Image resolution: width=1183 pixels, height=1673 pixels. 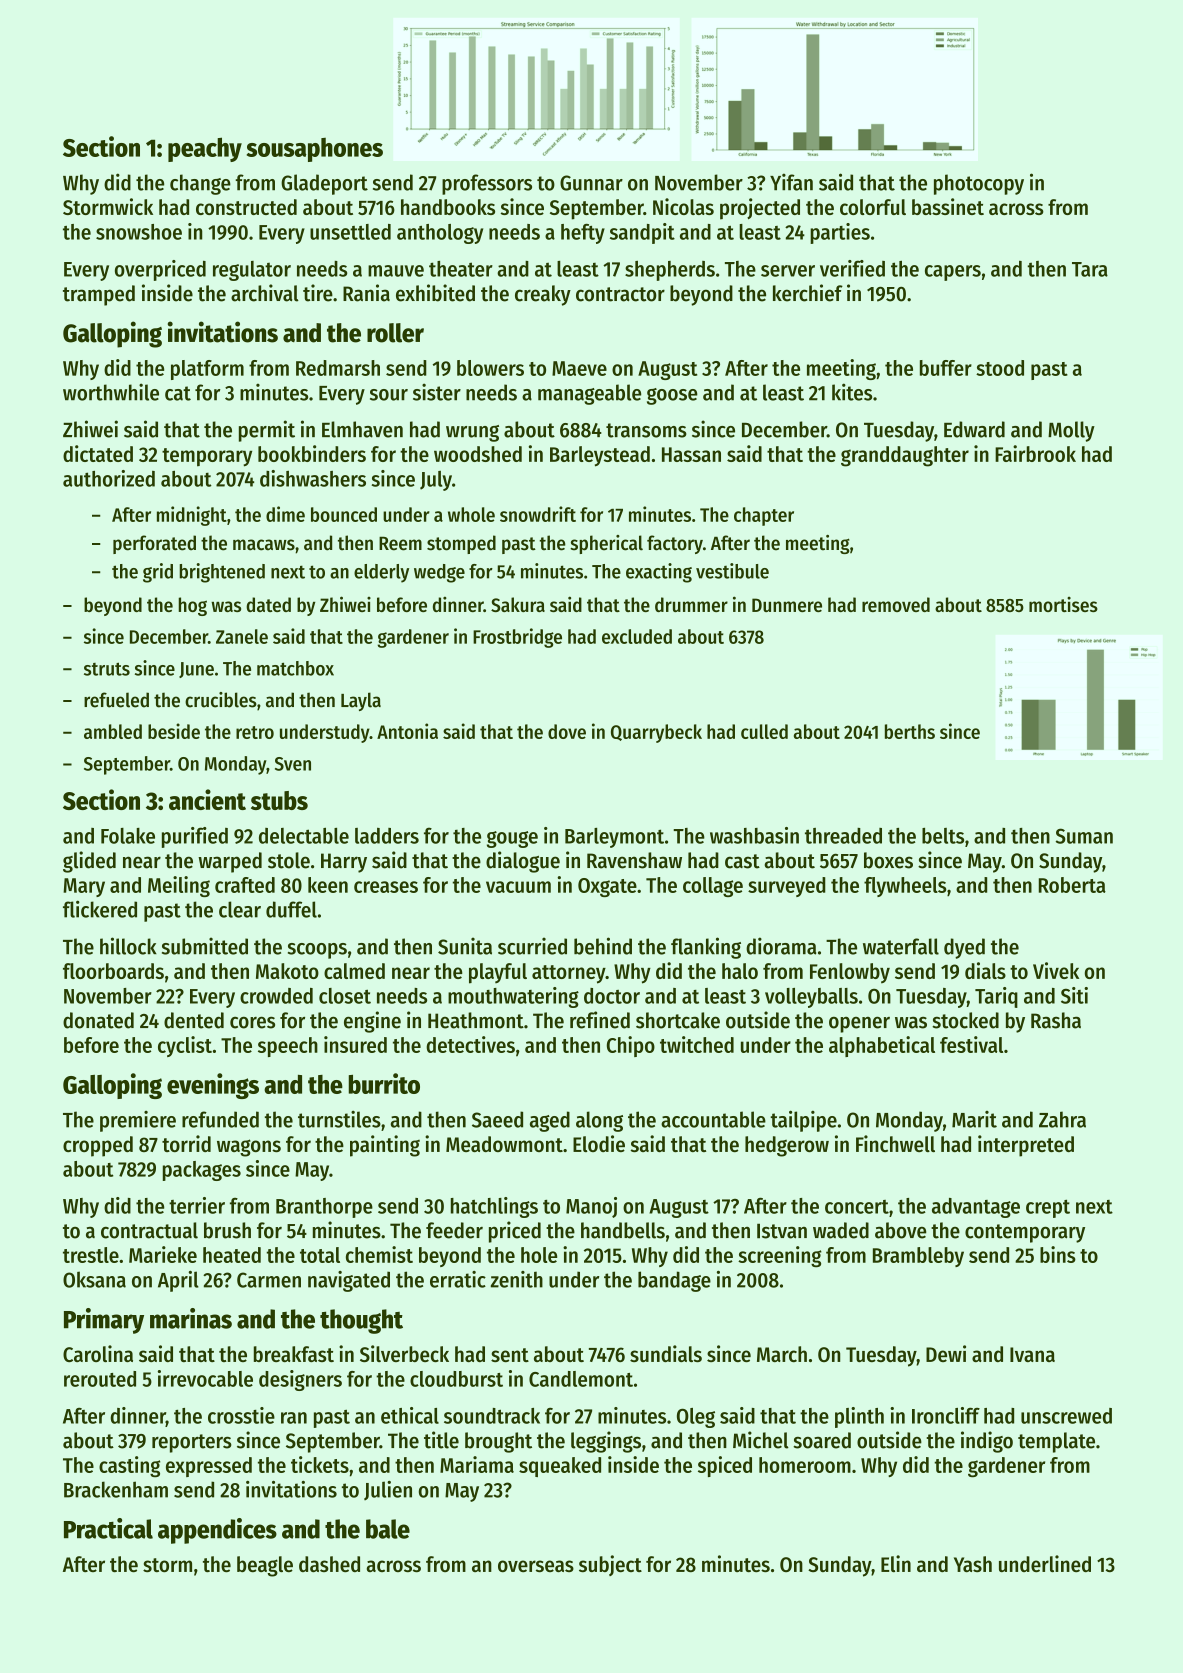 What do you see at coordinates (740, 971) in the image?
I see `halo` at bounding box center [740, 971].
